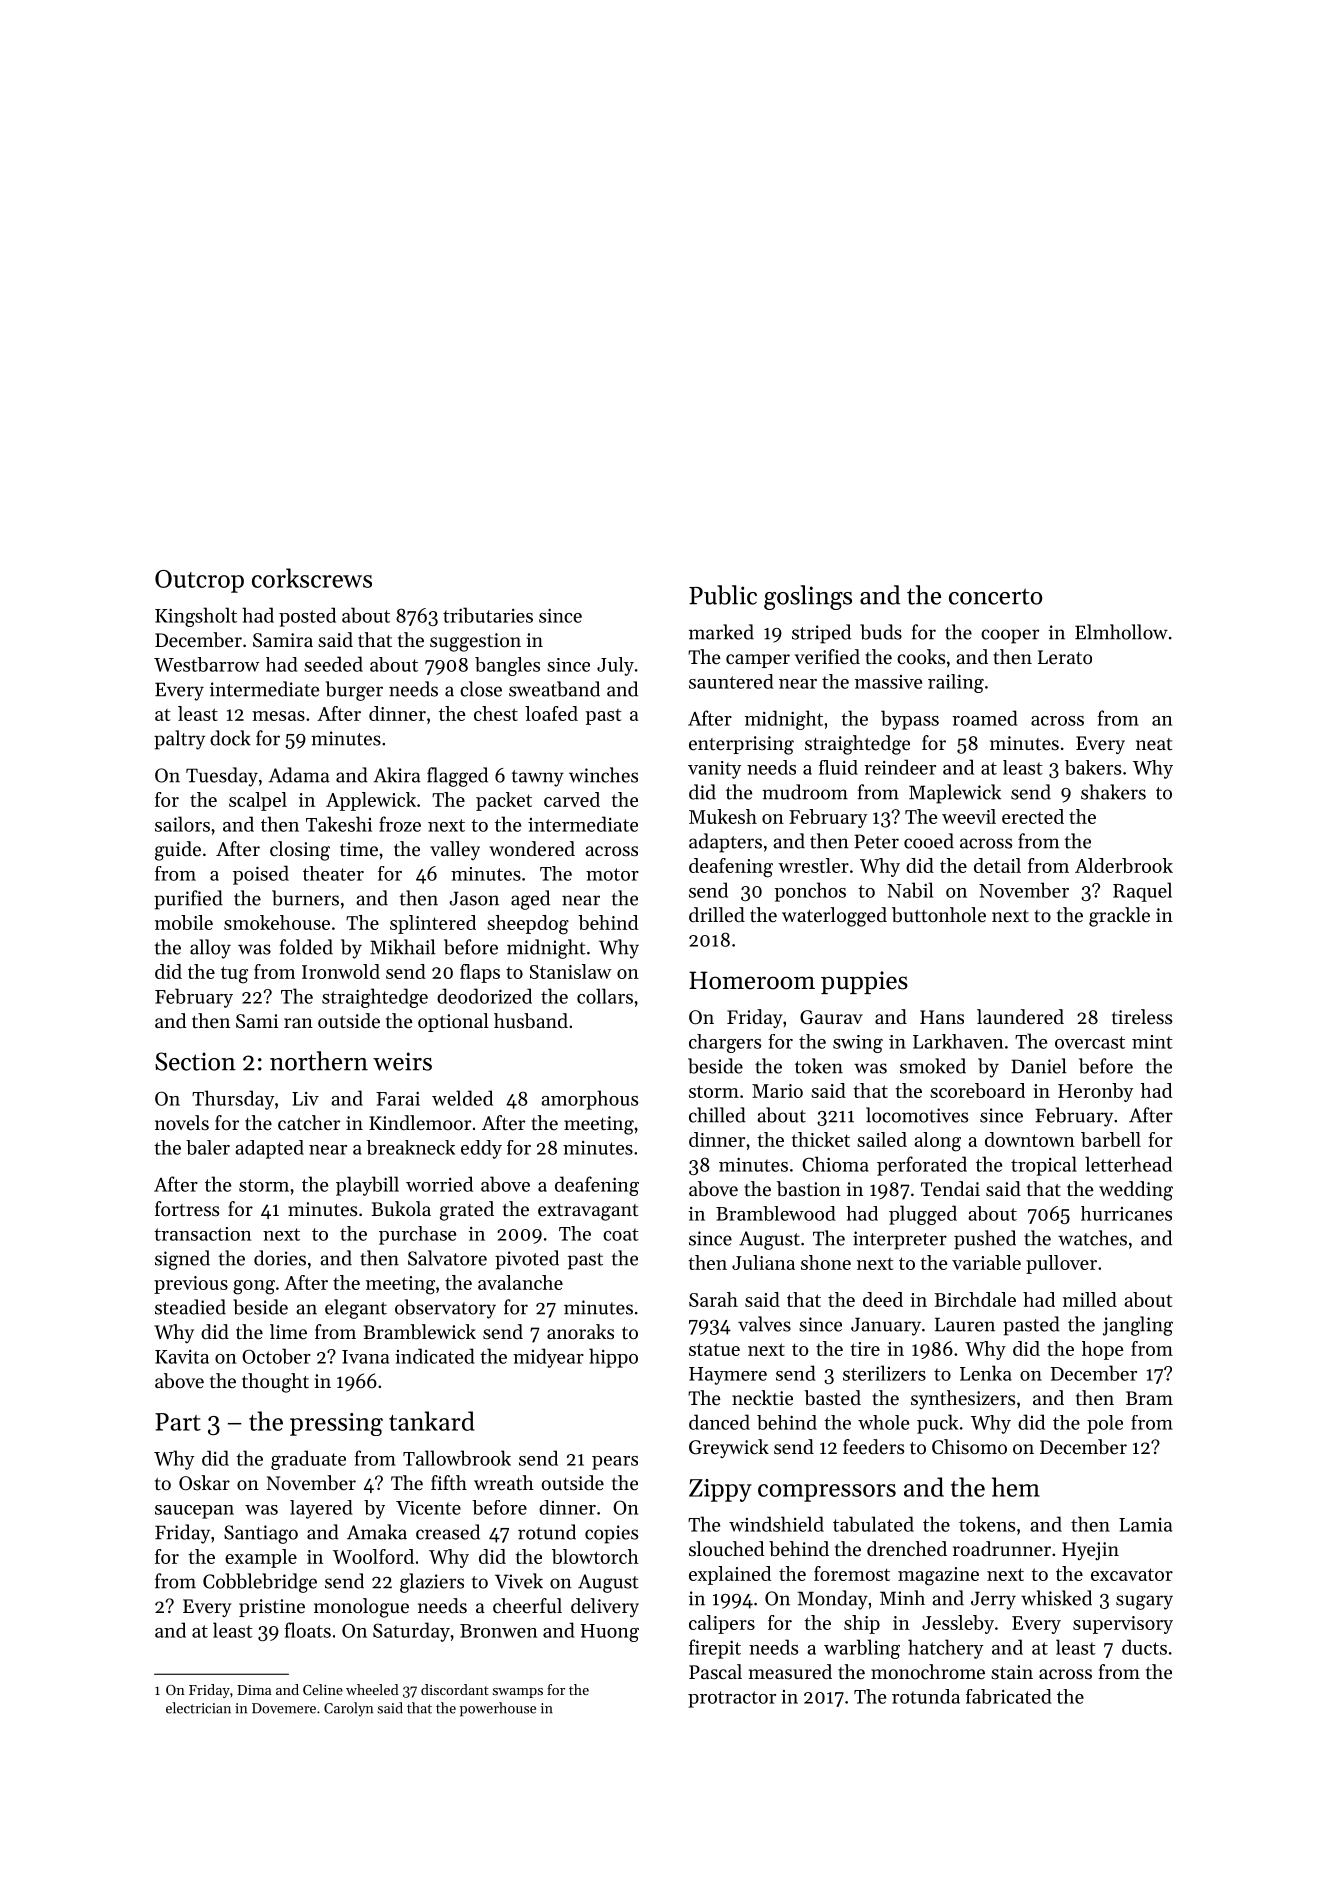 This image has height=1877, width=1327. What do you see at coordinates (615, 666) in the image?
I see `July` at bounding box center [615, 666].
